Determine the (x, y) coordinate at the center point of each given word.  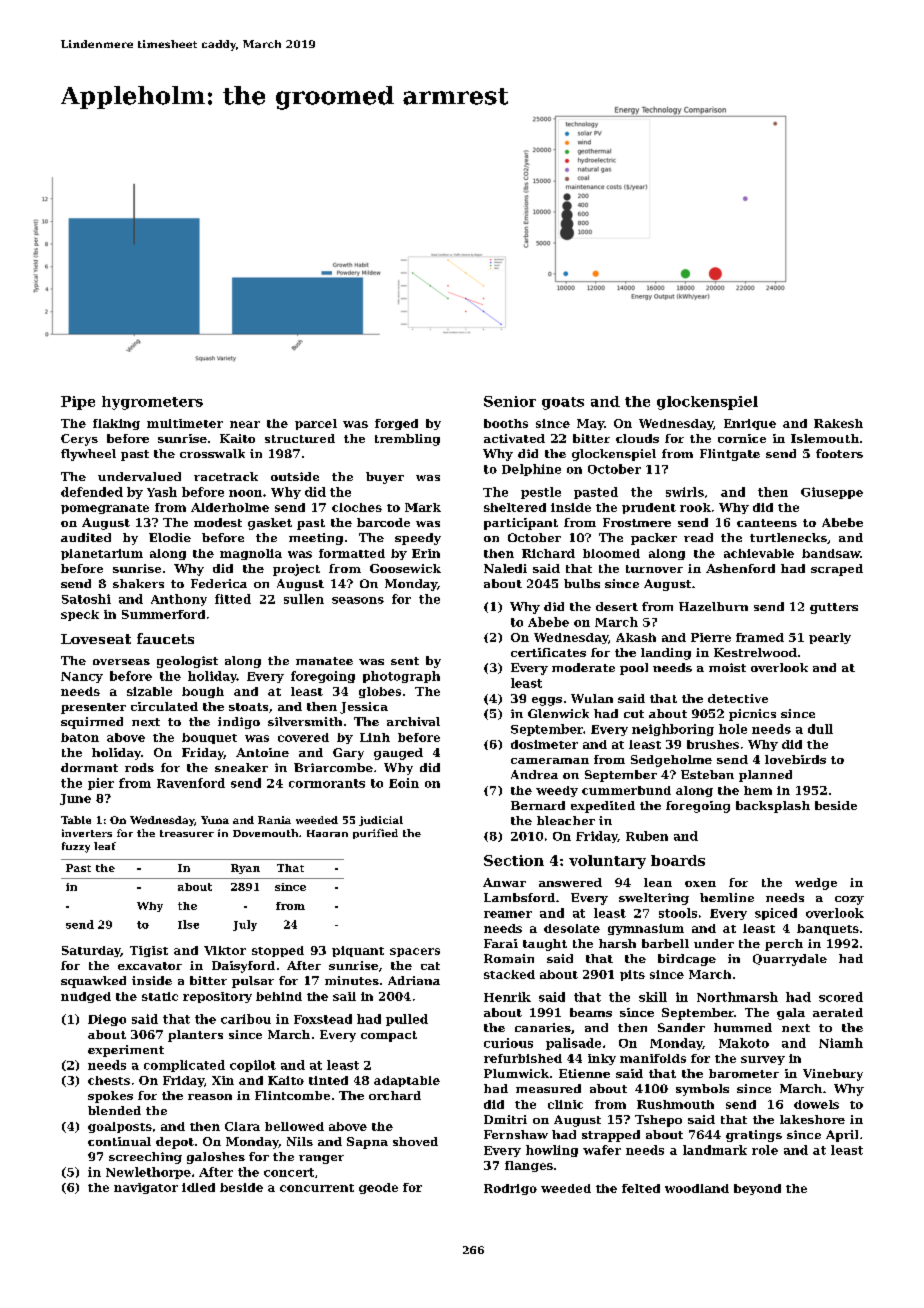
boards (678, 860)
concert (289, 1172)
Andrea (534, 774)
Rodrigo (510, 1189)
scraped (837, 570)
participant (521, 524)
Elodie (170, 537)
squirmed (92, 723)
